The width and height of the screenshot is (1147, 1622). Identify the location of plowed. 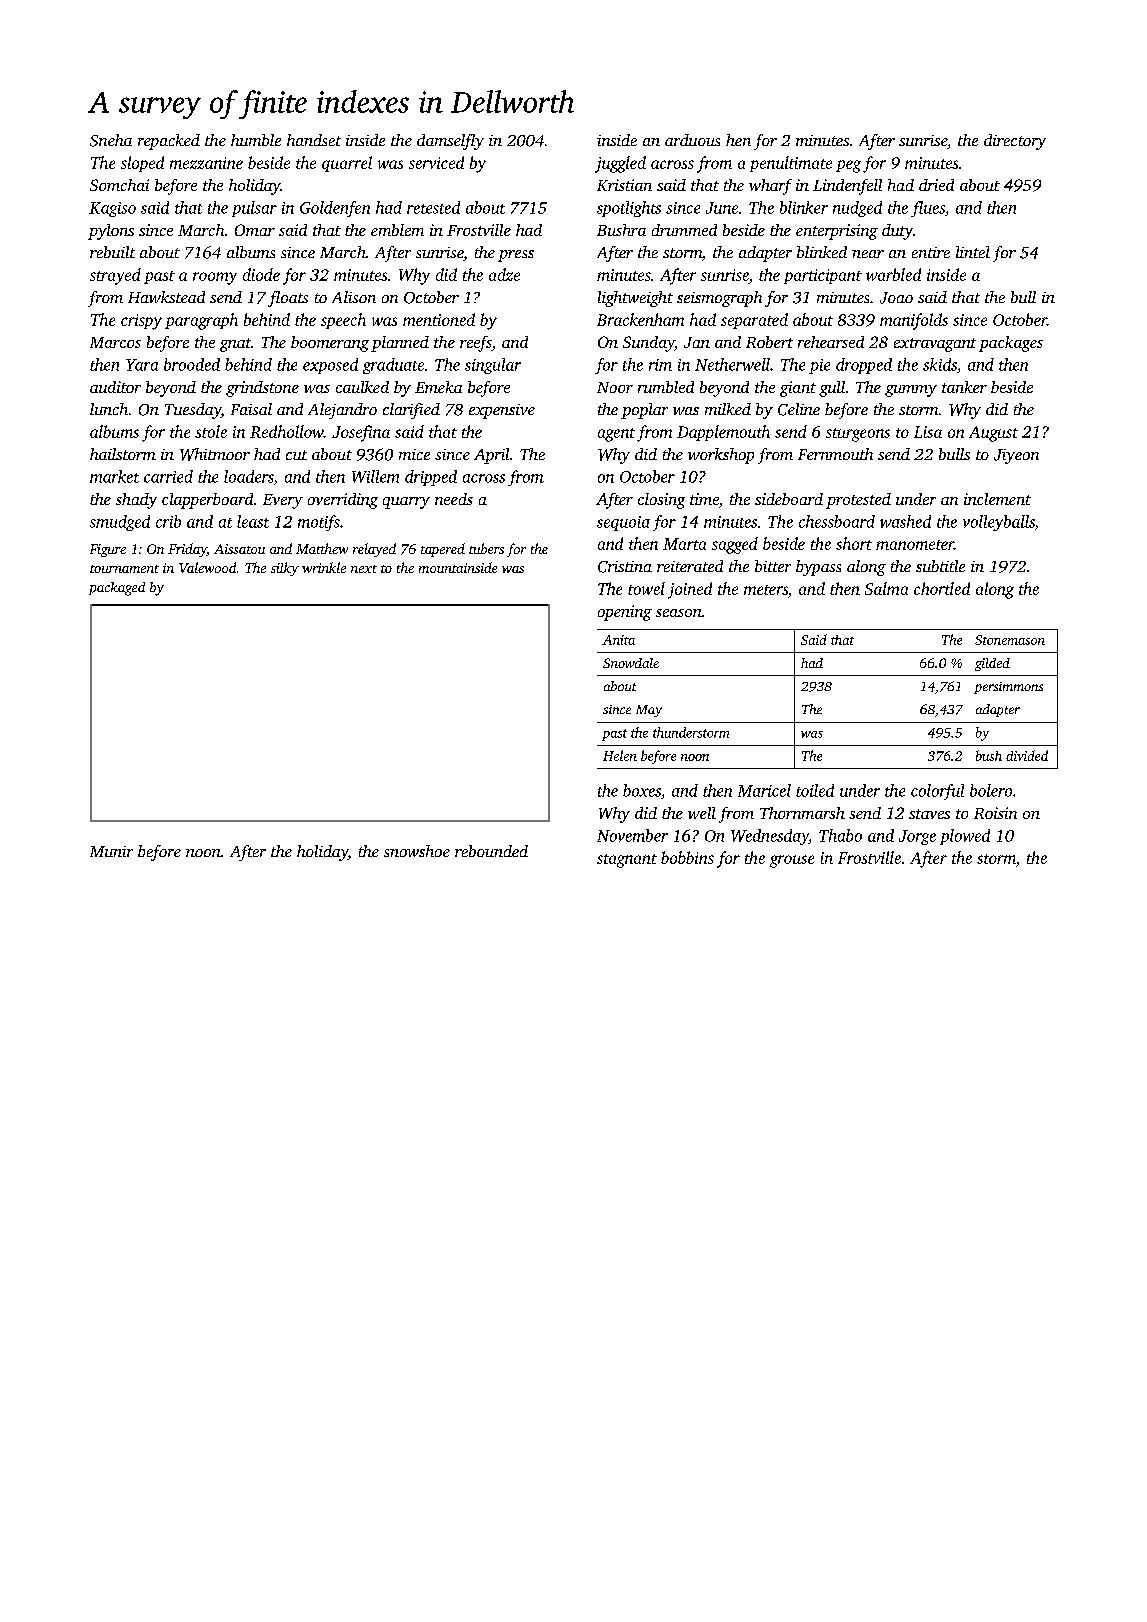
(965, 837).
